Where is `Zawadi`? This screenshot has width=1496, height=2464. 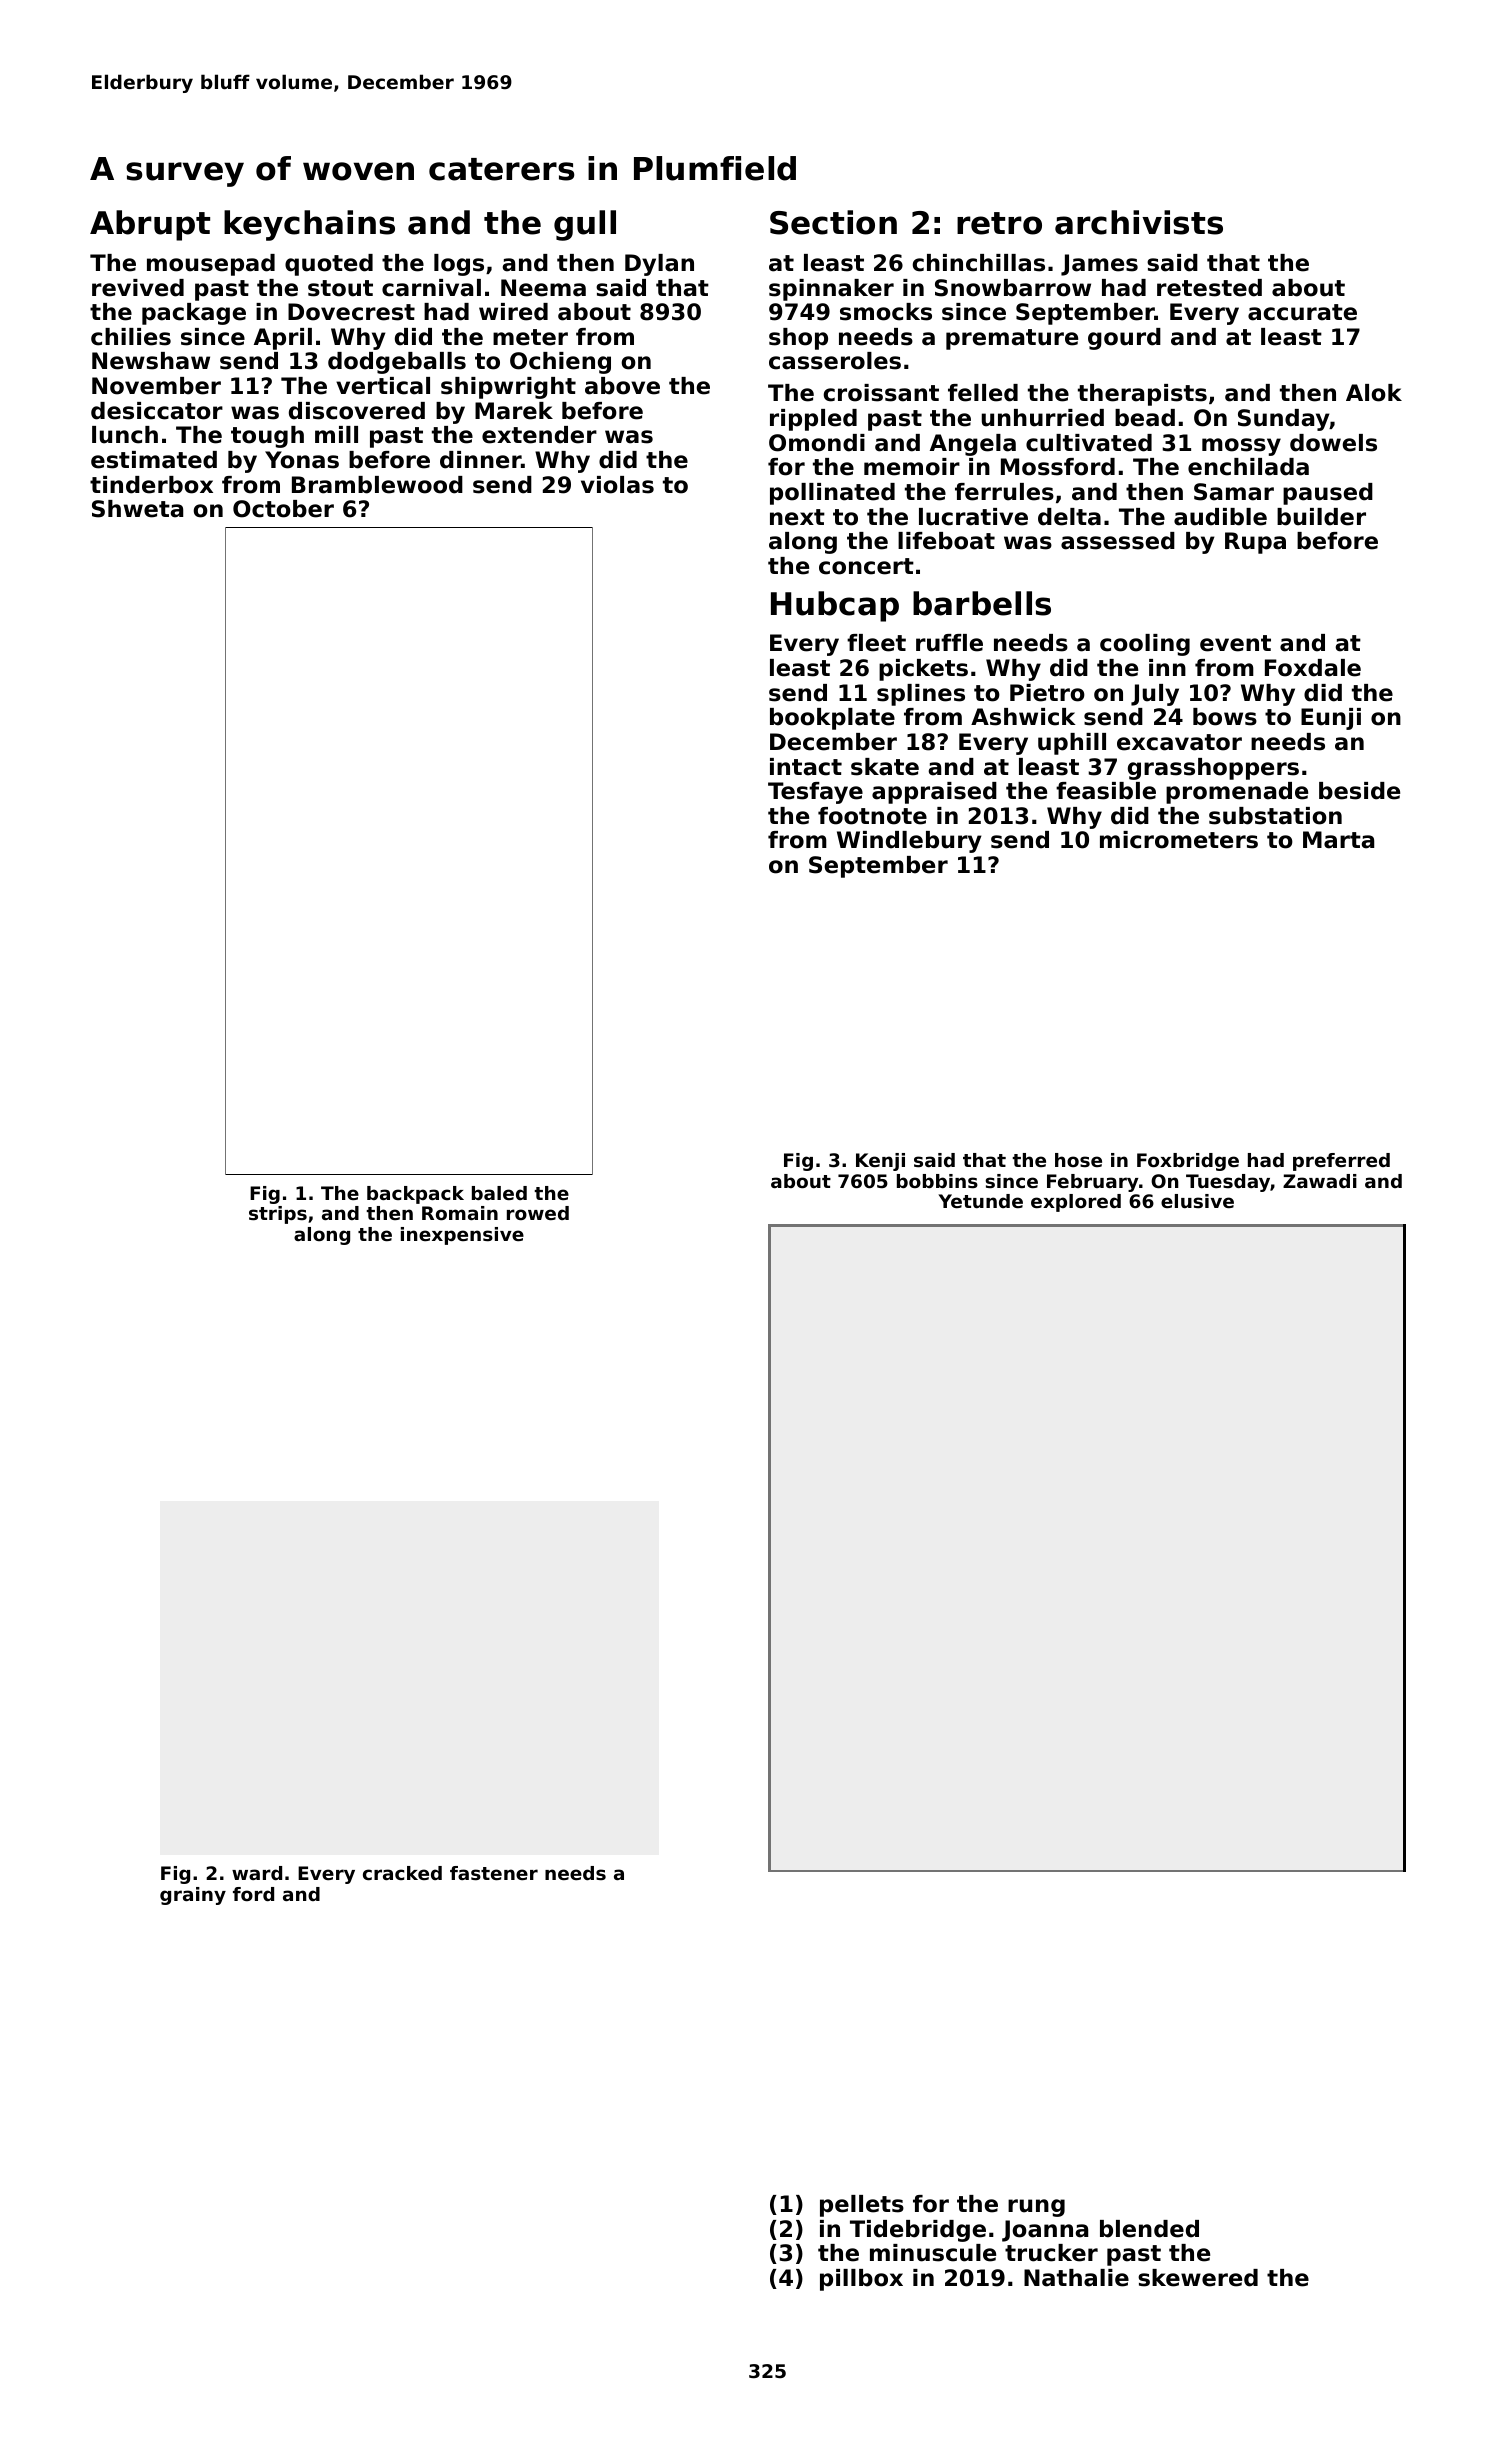 Zawadi is located at coordinates (1320, 1181).
